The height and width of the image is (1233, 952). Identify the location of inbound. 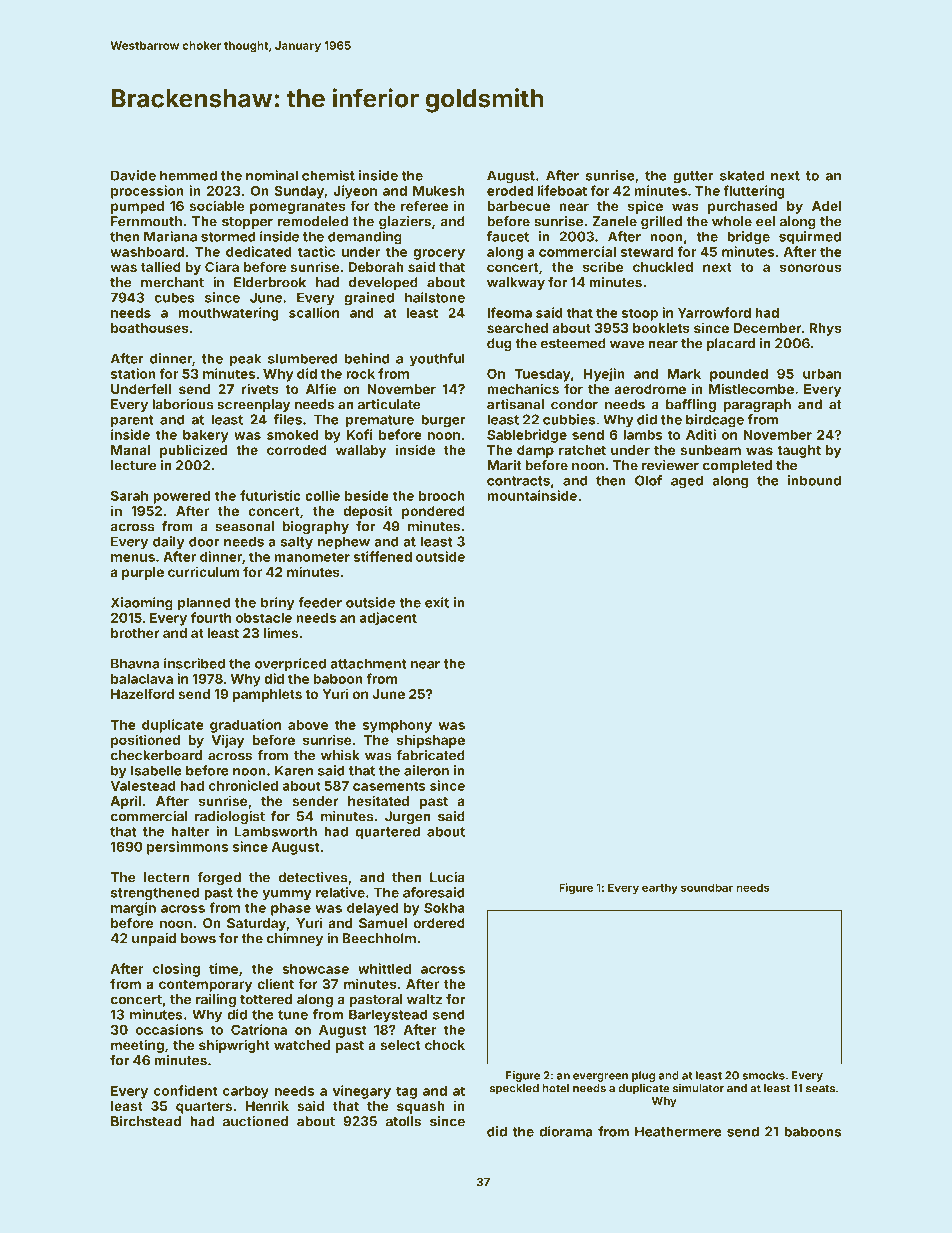
(814, 480).
